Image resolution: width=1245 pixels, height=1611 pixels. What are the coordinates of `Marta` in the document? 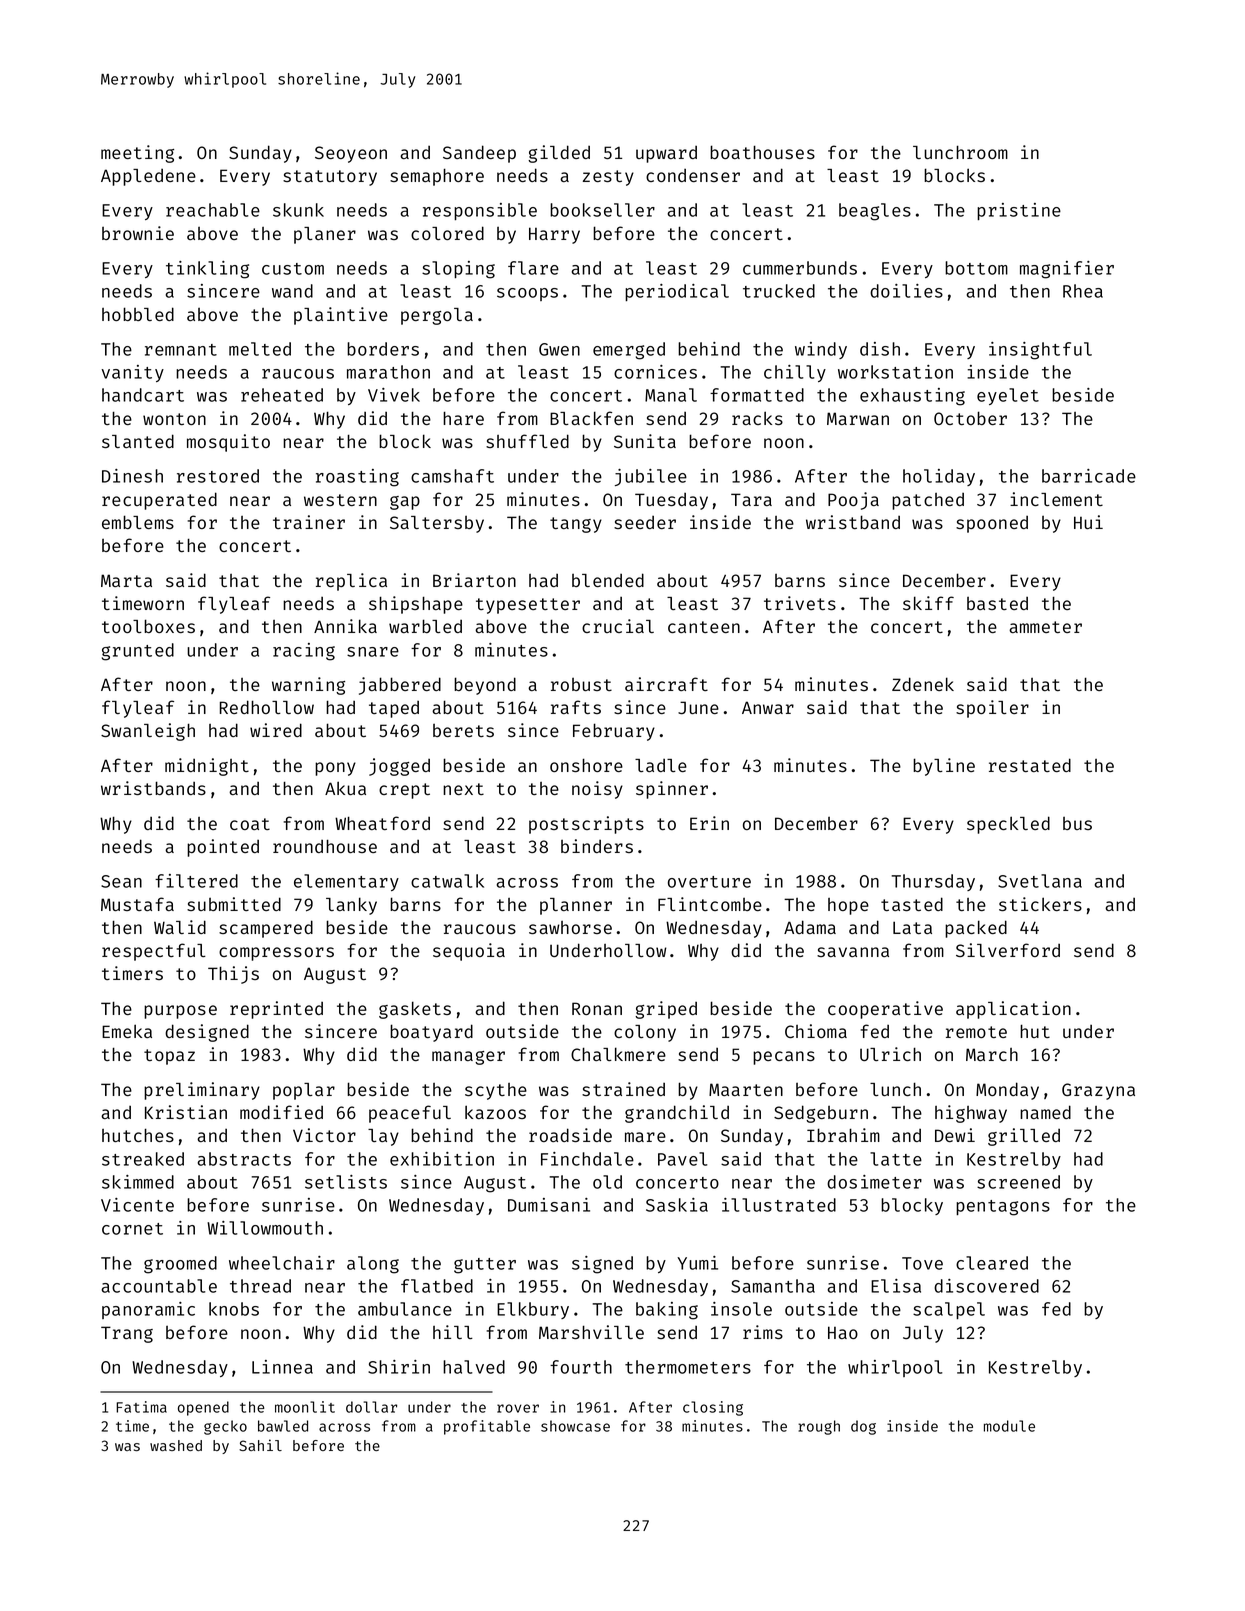 It's located at (126, 580).
